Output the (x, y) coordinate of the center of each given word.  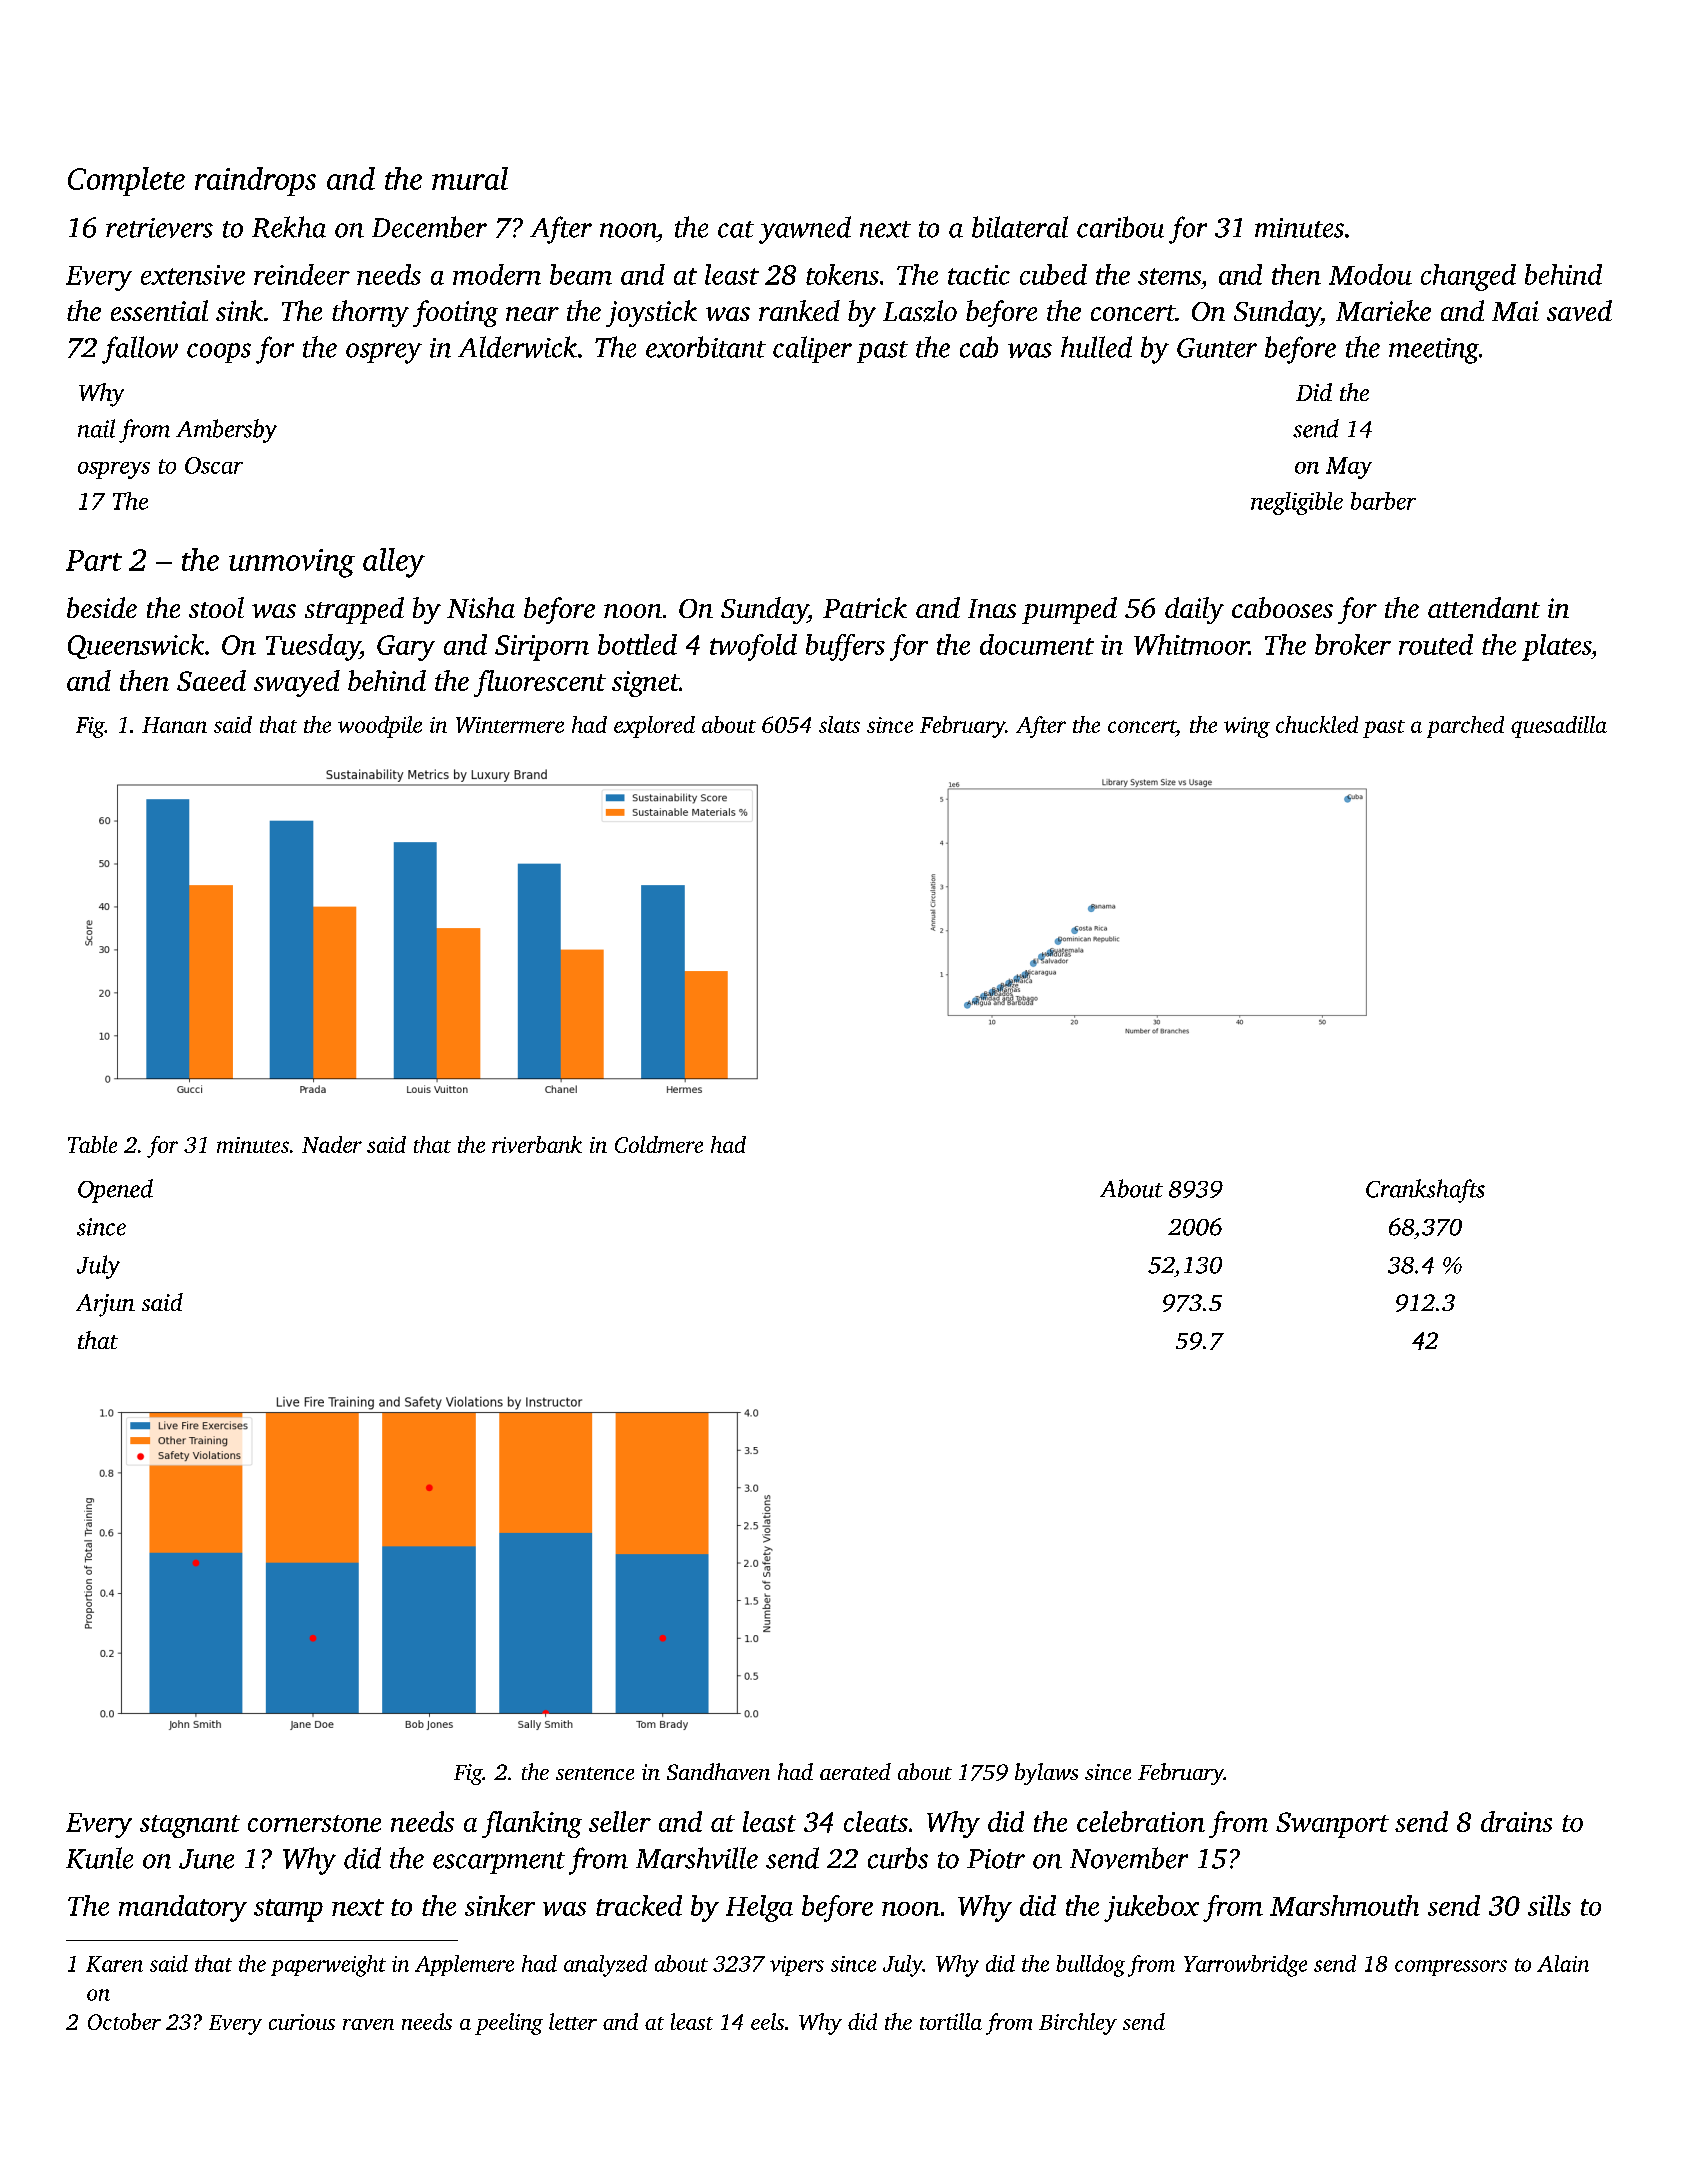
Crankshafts (1425, 1191)
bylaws (1046, 1774)
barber (1383, 501)
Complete (126, 181)
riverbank (537, 1144)
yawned (805, 230)
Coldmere (659, 1144)
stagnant (190, 1826)
